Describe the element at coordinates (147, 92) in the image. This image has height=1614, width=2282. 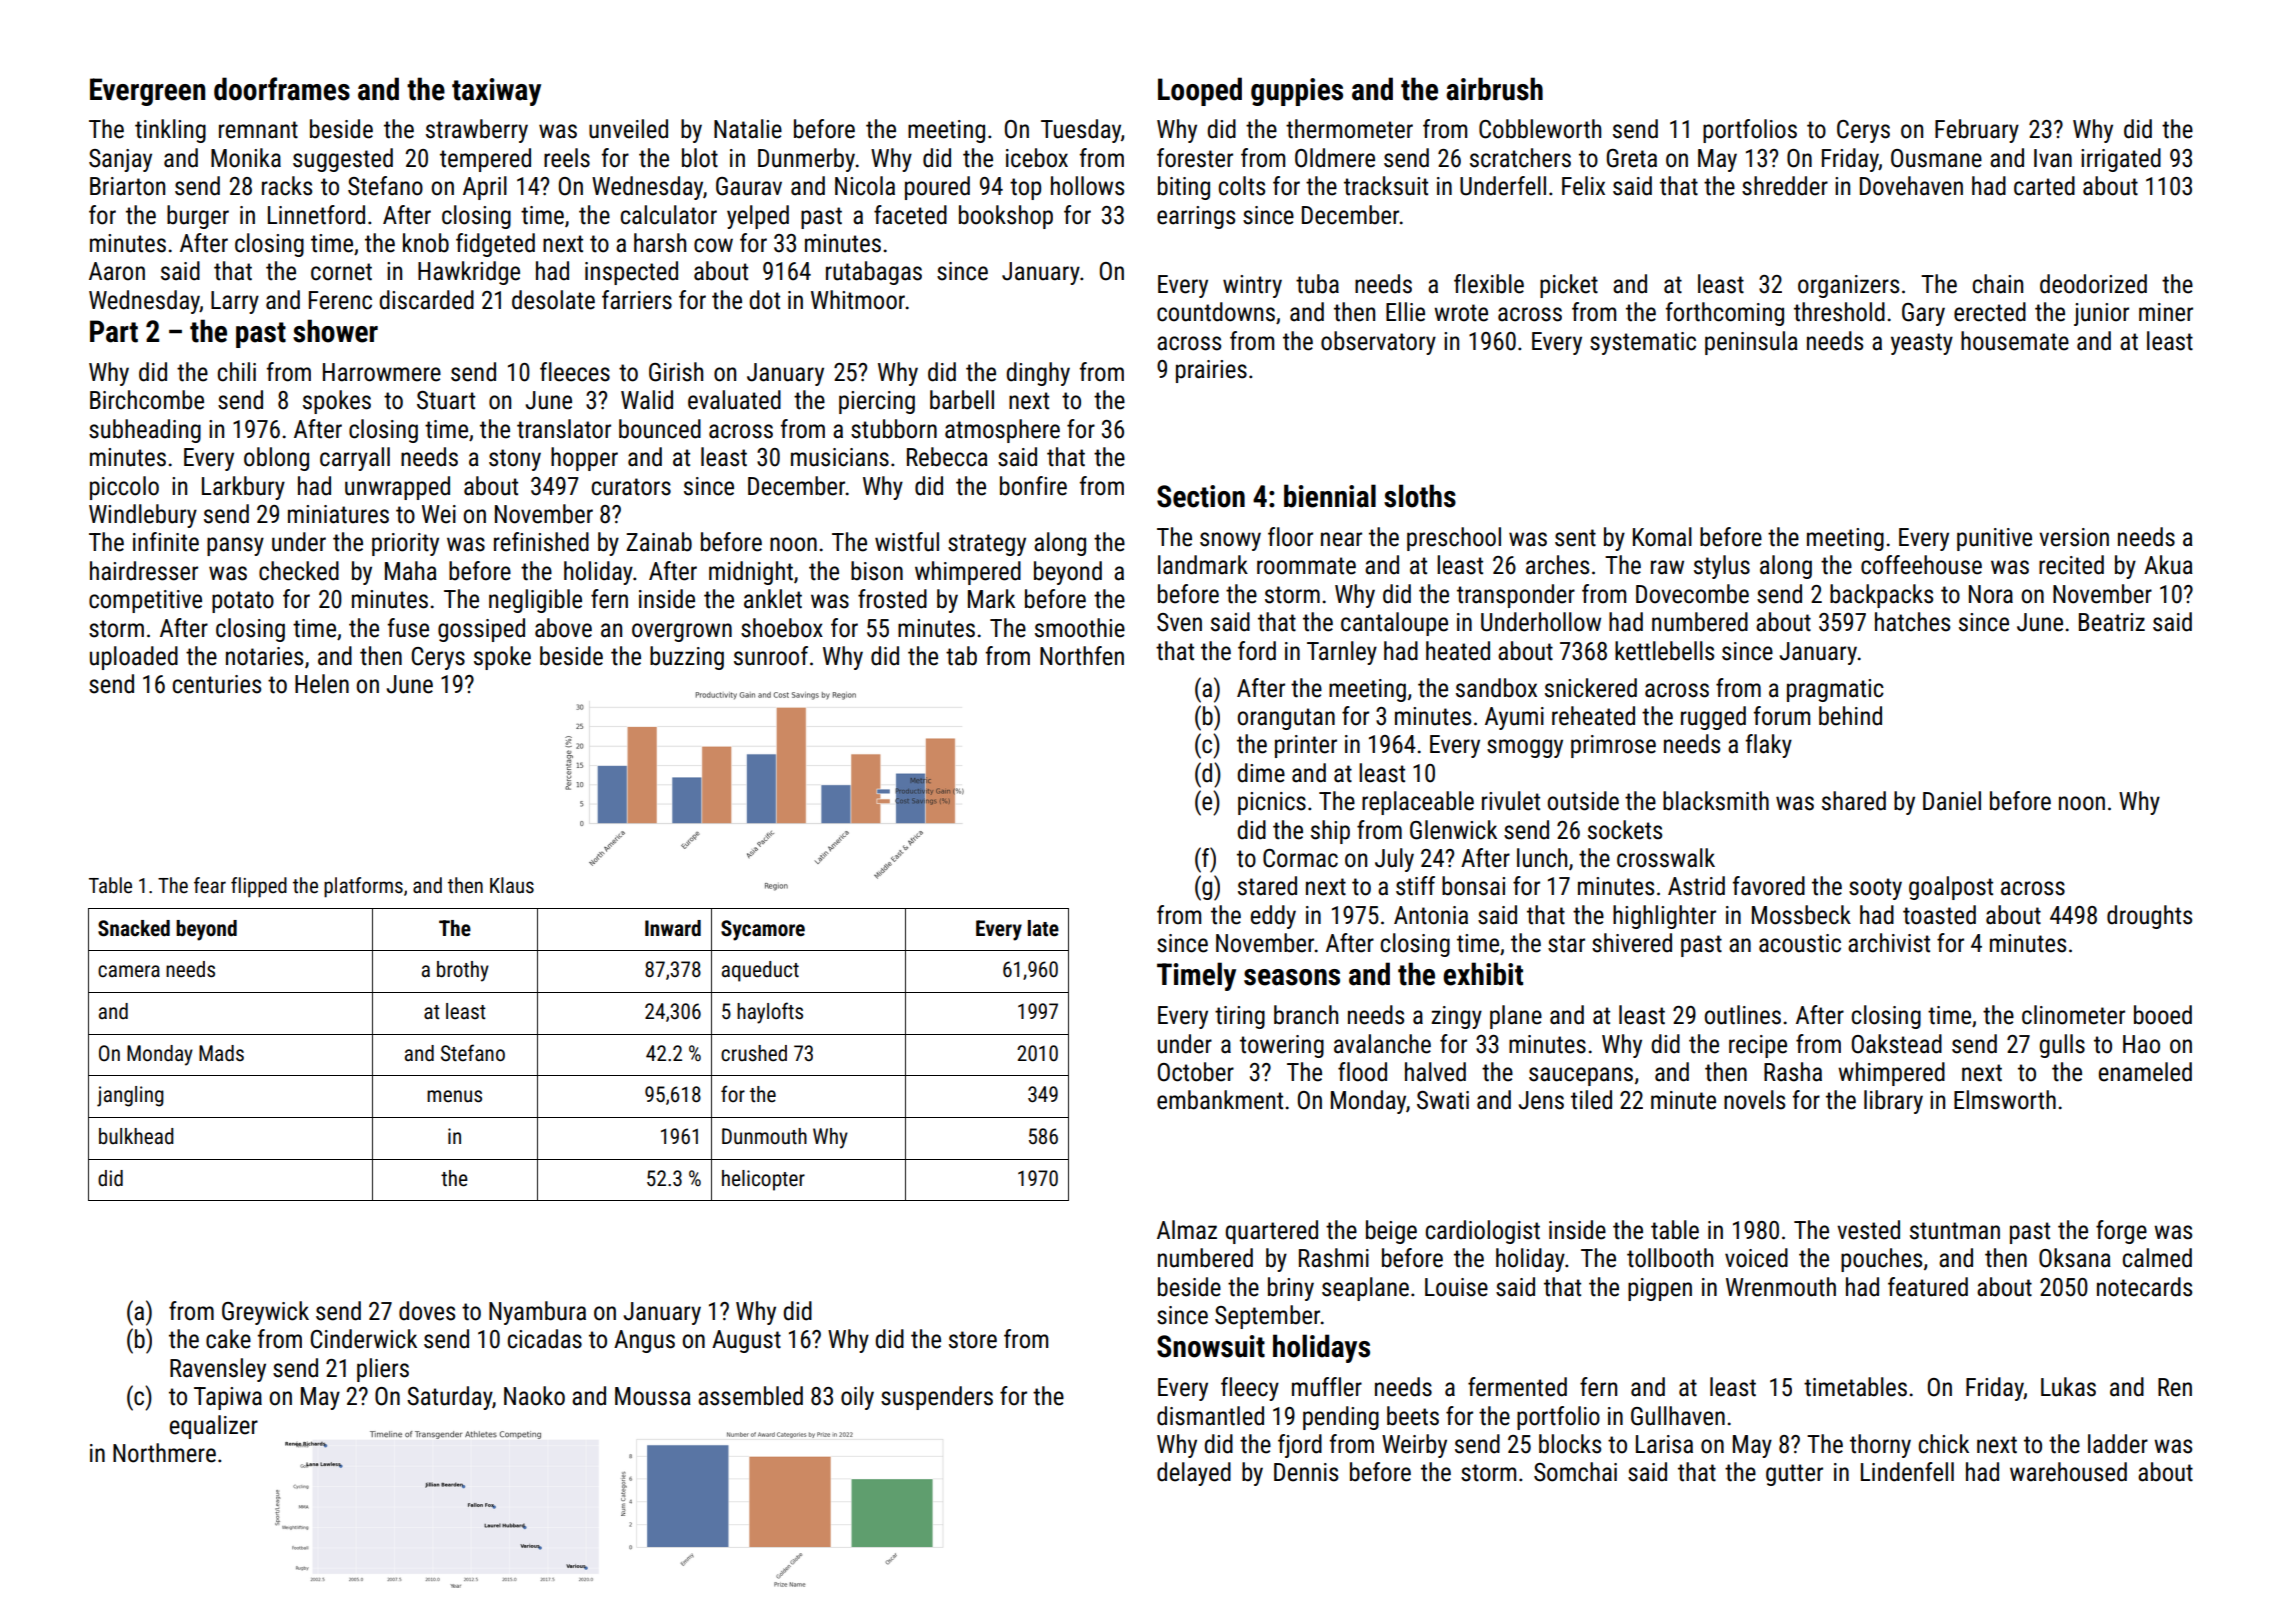
I see `Evergreen` at that location.
